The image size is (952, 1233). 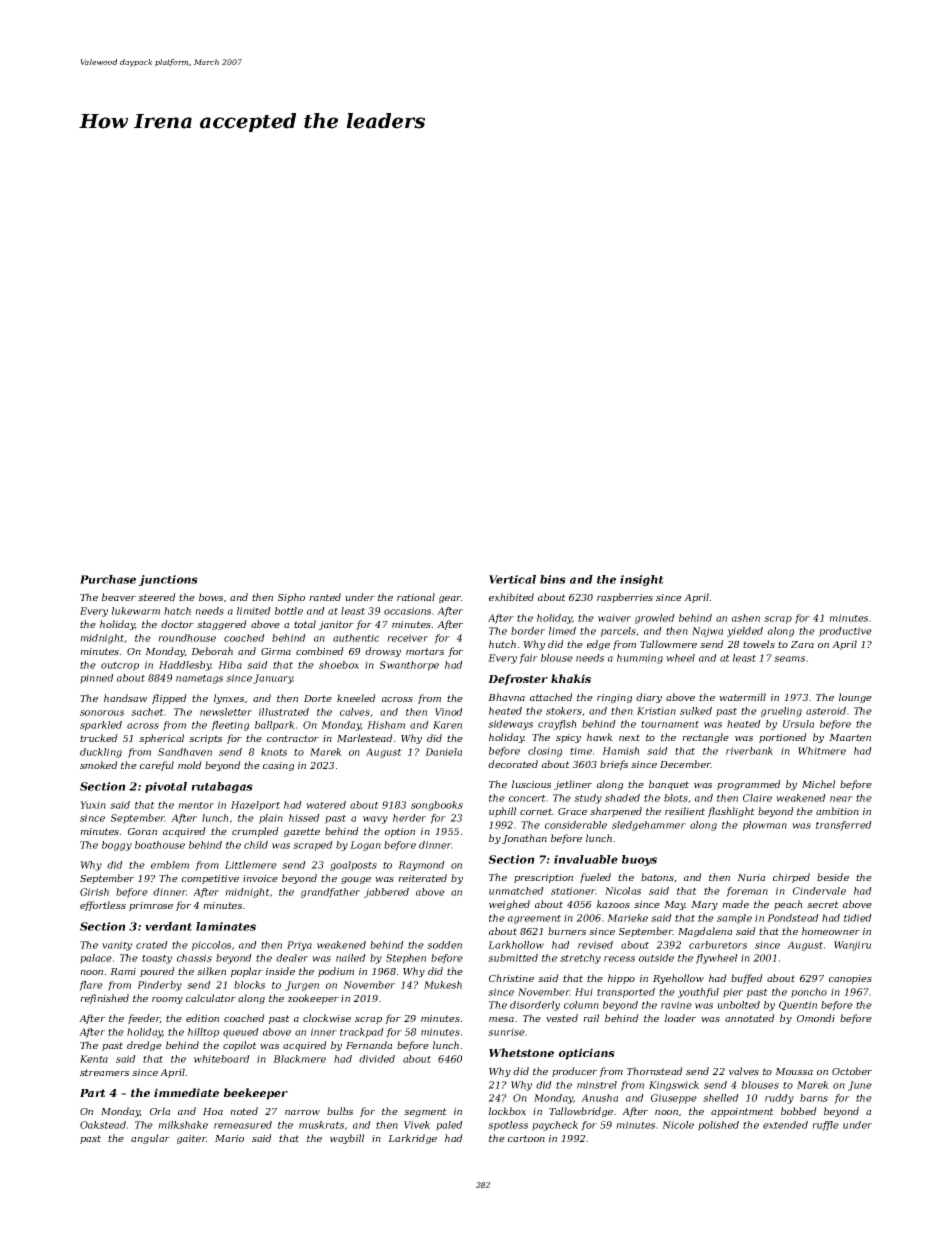 I want to click on Whitmere, so click(x=822, y=751).
